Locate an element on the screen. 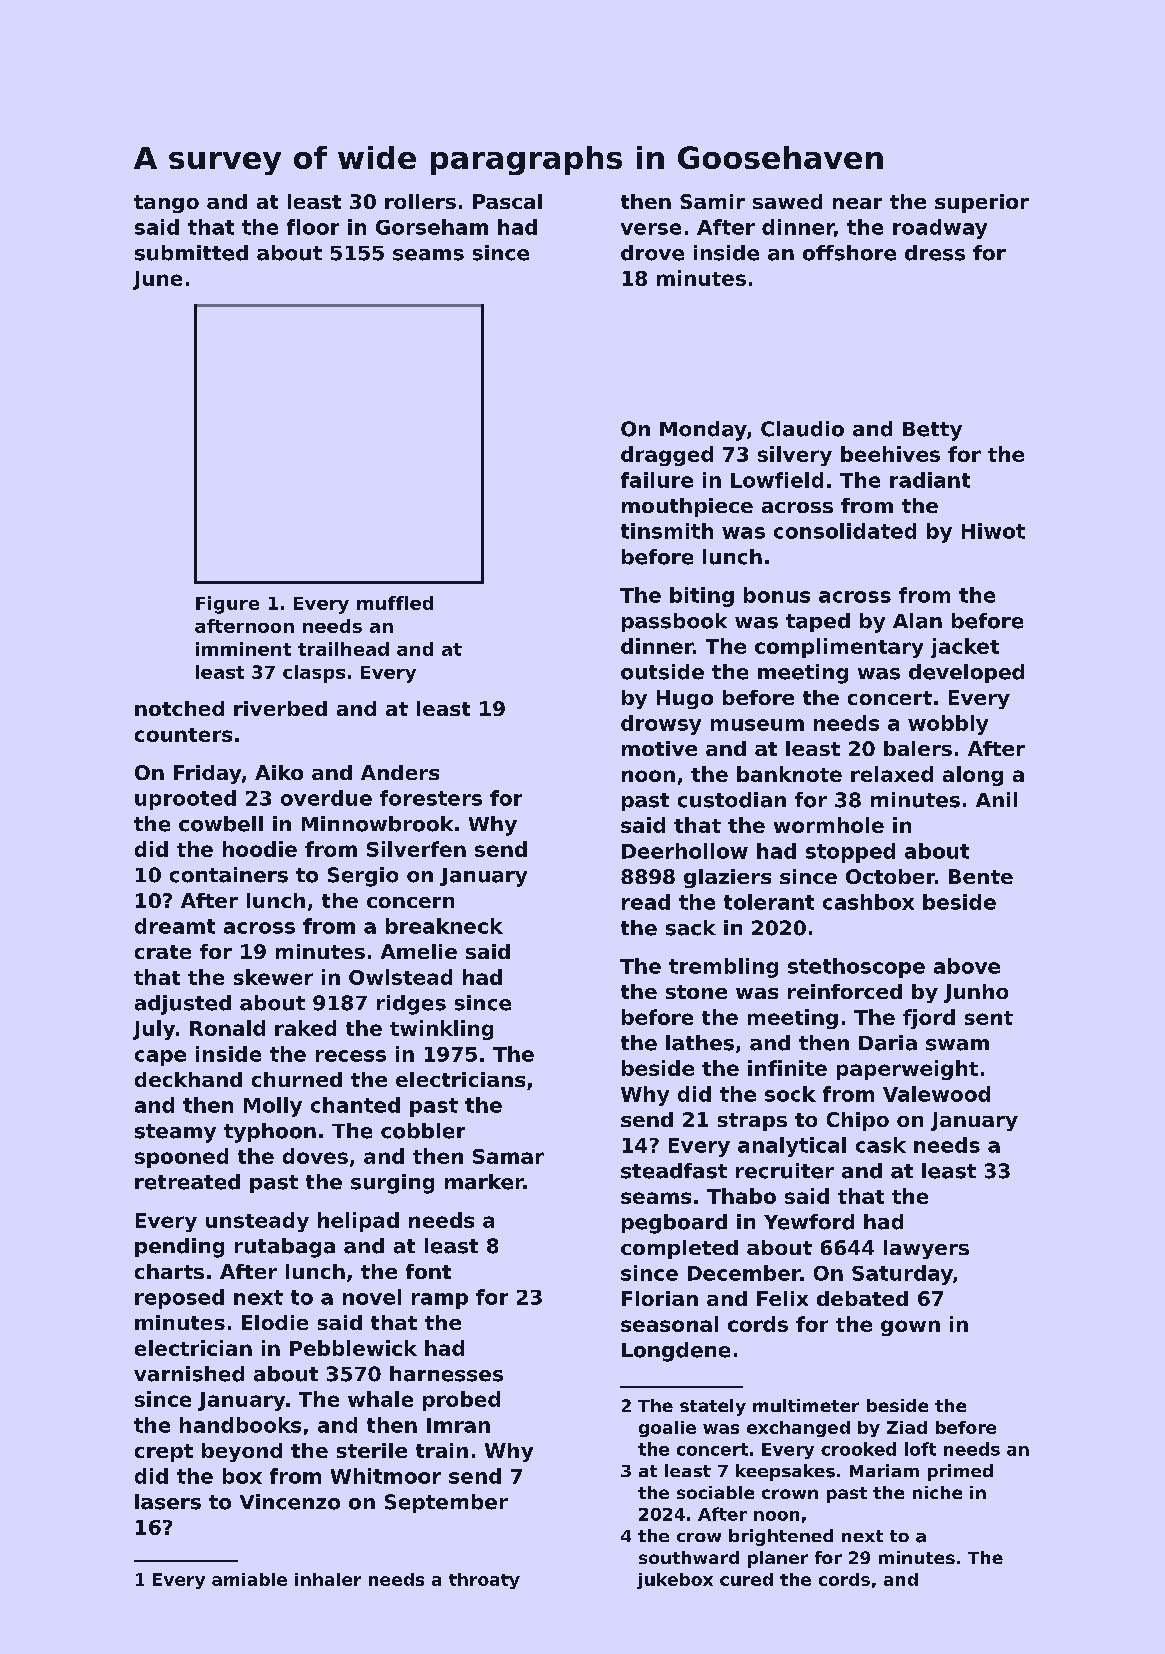 The width and height of the screenshot is (1165, 1654). Imran is located at coordinates (458, 1425).
